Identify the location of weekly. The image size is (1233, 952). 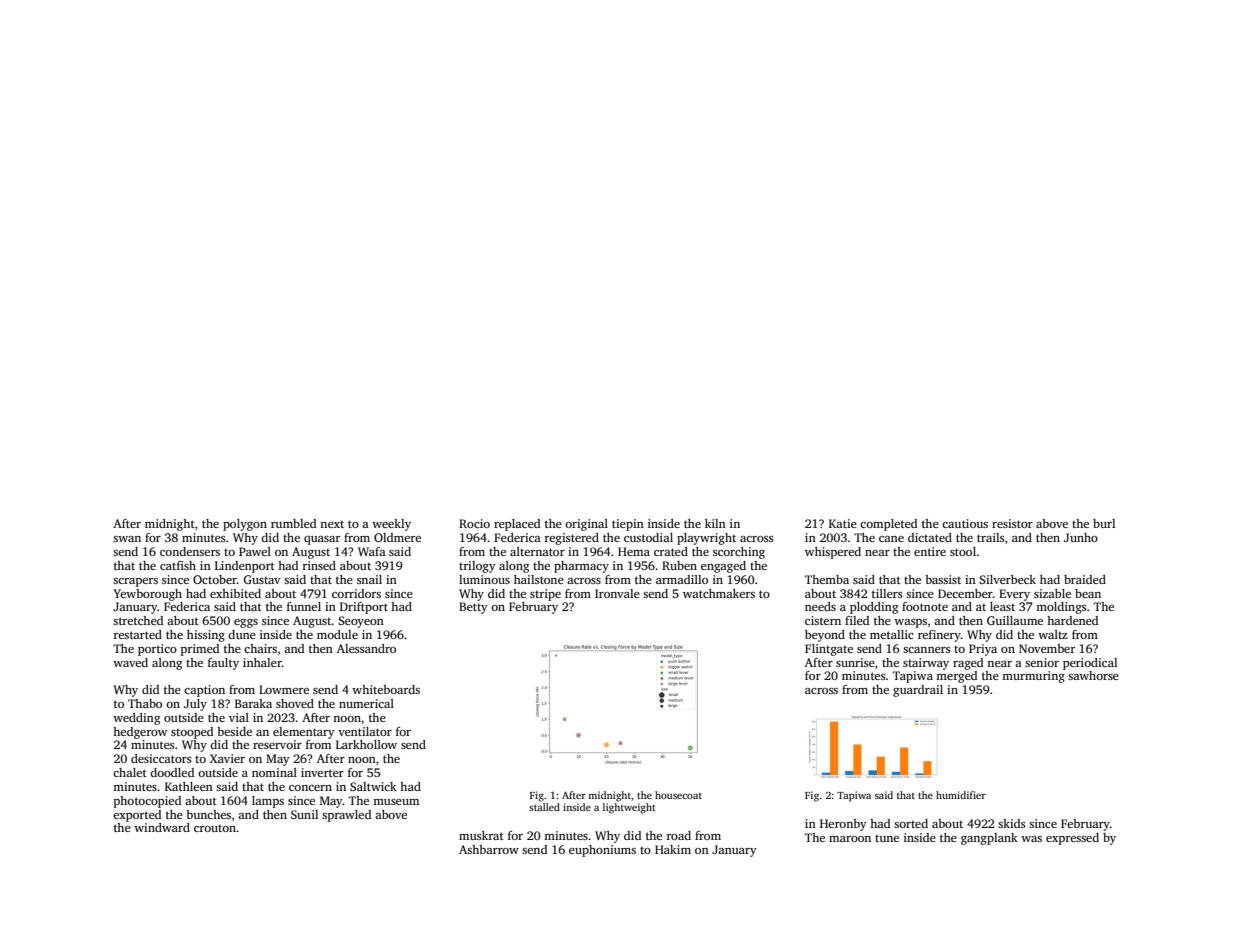
(391, 525).
